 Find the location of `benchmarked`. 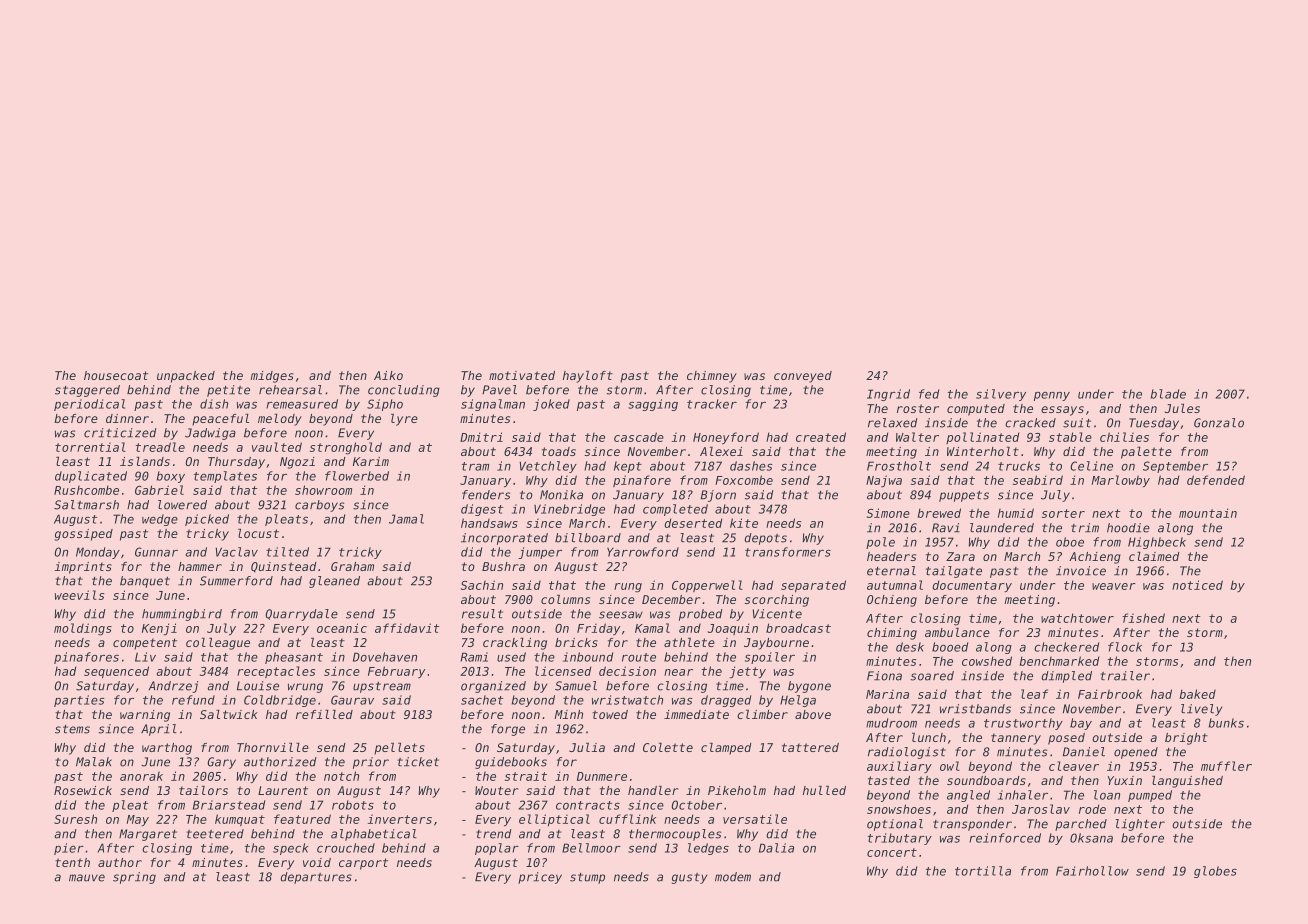

benchmarked is located at coordinates (1059, 661).
